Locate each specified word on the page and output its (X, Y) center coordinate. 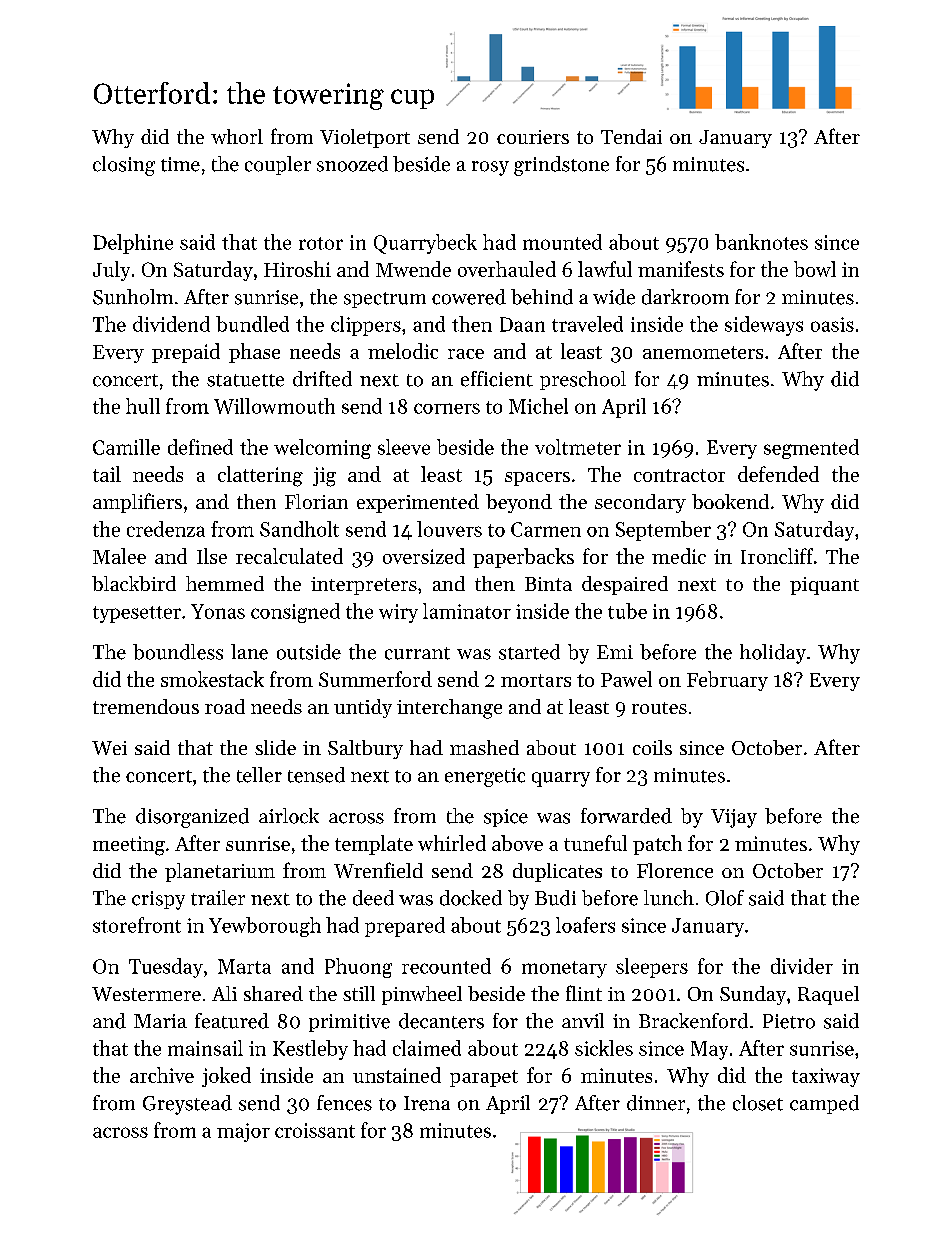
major (243, 1132)
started (529, 652)
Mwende (413, 269)
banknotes (761, 242)
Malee (119, 556)
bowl (815, 269)
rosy (490, 168)
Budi (555, 898)
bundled (252, 324)
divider (802, 966)
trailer (218, 898)
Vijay (734, 818)
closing (124, 166)
